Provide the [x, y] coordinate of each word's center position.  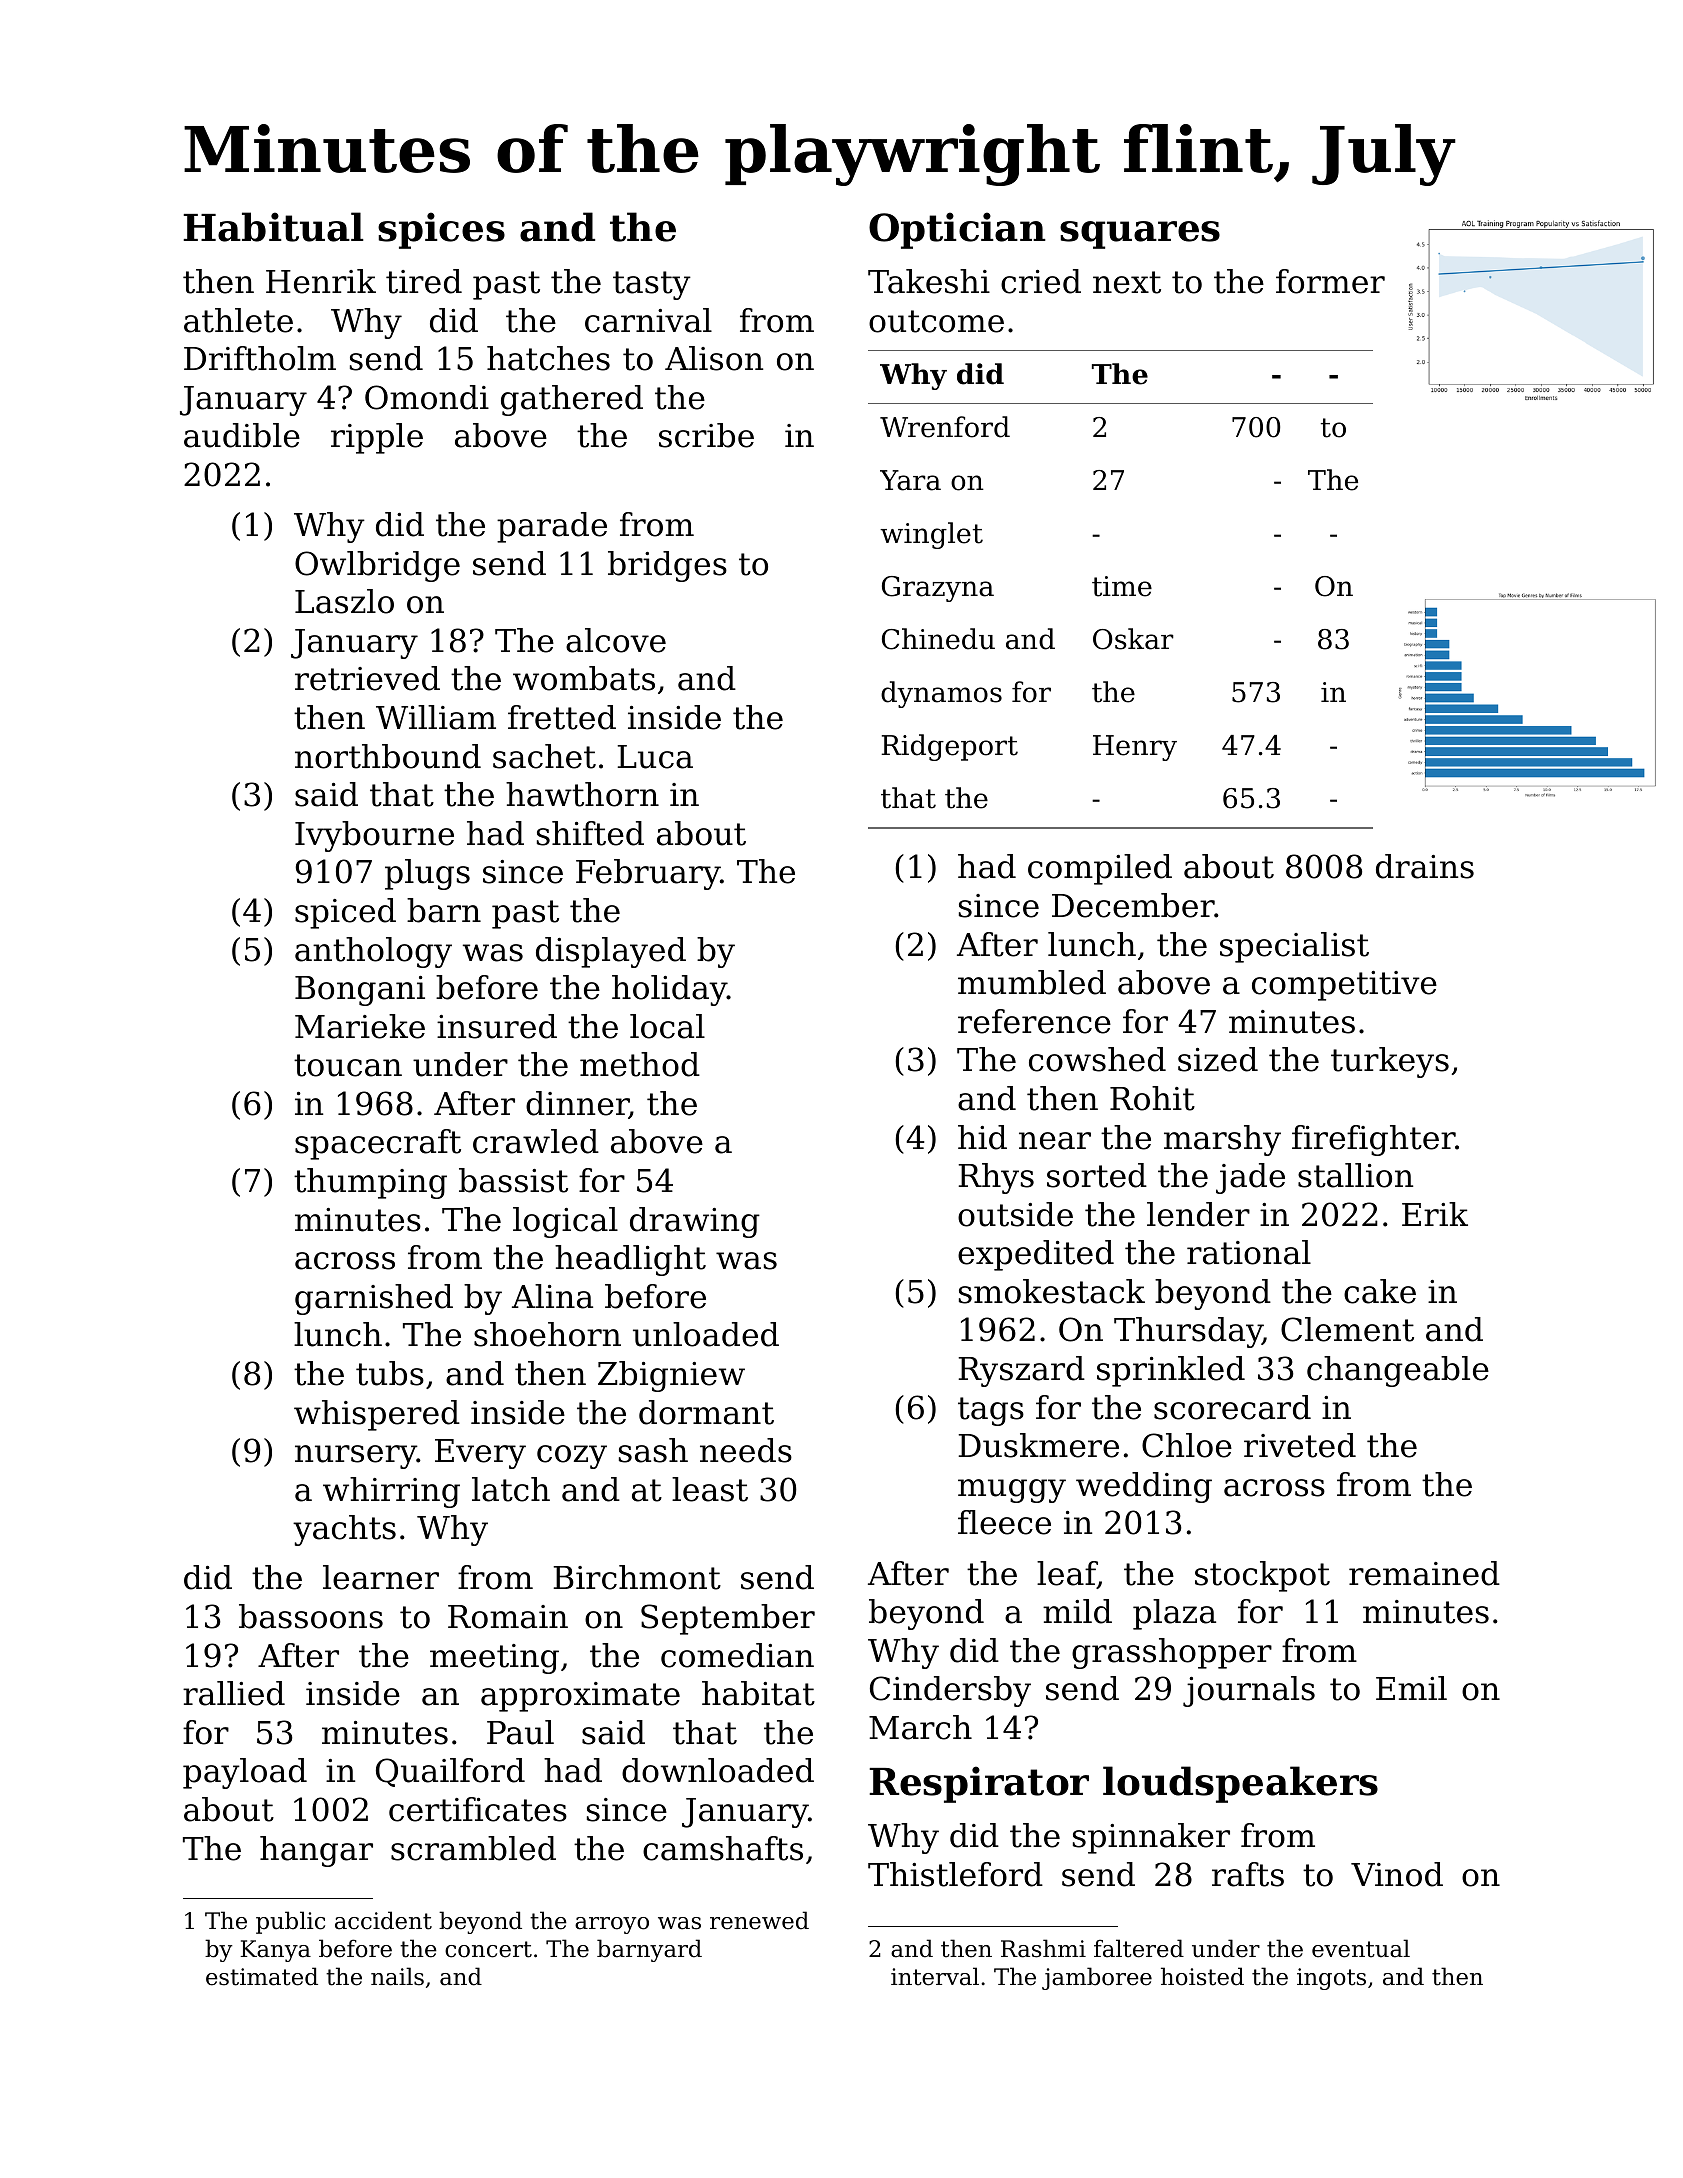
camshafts [723, 1848]
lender [1198, 1214]
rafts [1248, 1874]
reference [1034, 1021]
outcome [936, 321]
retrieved [367, 678]
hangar [316, 1851]
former [1330, 281]
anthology [373, 952]
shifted [590, 833]
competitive [1344, 986]
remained [1424, 1573]
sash [653, 1450]
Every [480, 1454]
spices [441, 230]
